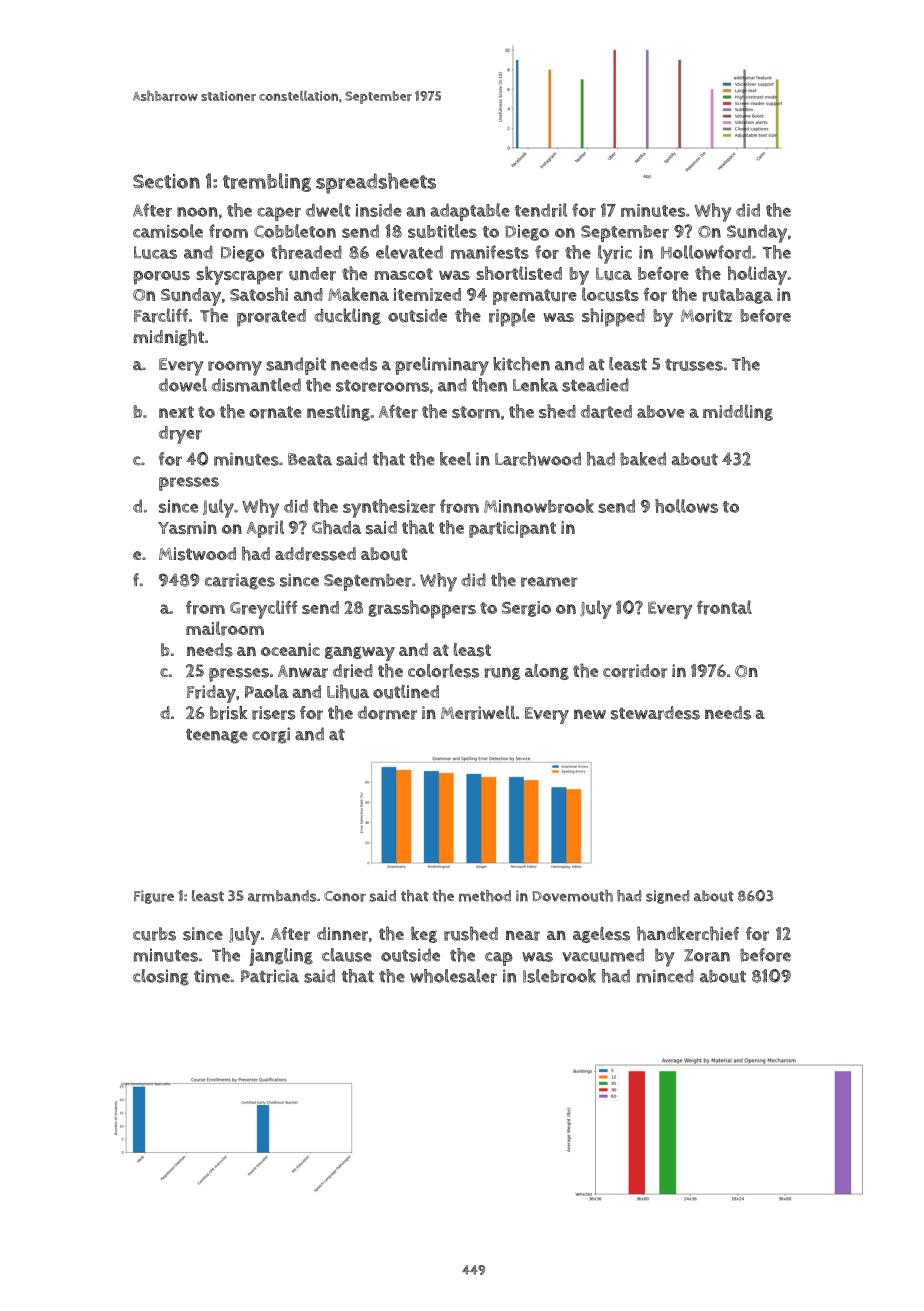 The width and height of the screenshot is (924, 1311). What do you see at coordinates (217, 736) in the screenshot?
I see `teenage` at bounding box center [217, 736].
